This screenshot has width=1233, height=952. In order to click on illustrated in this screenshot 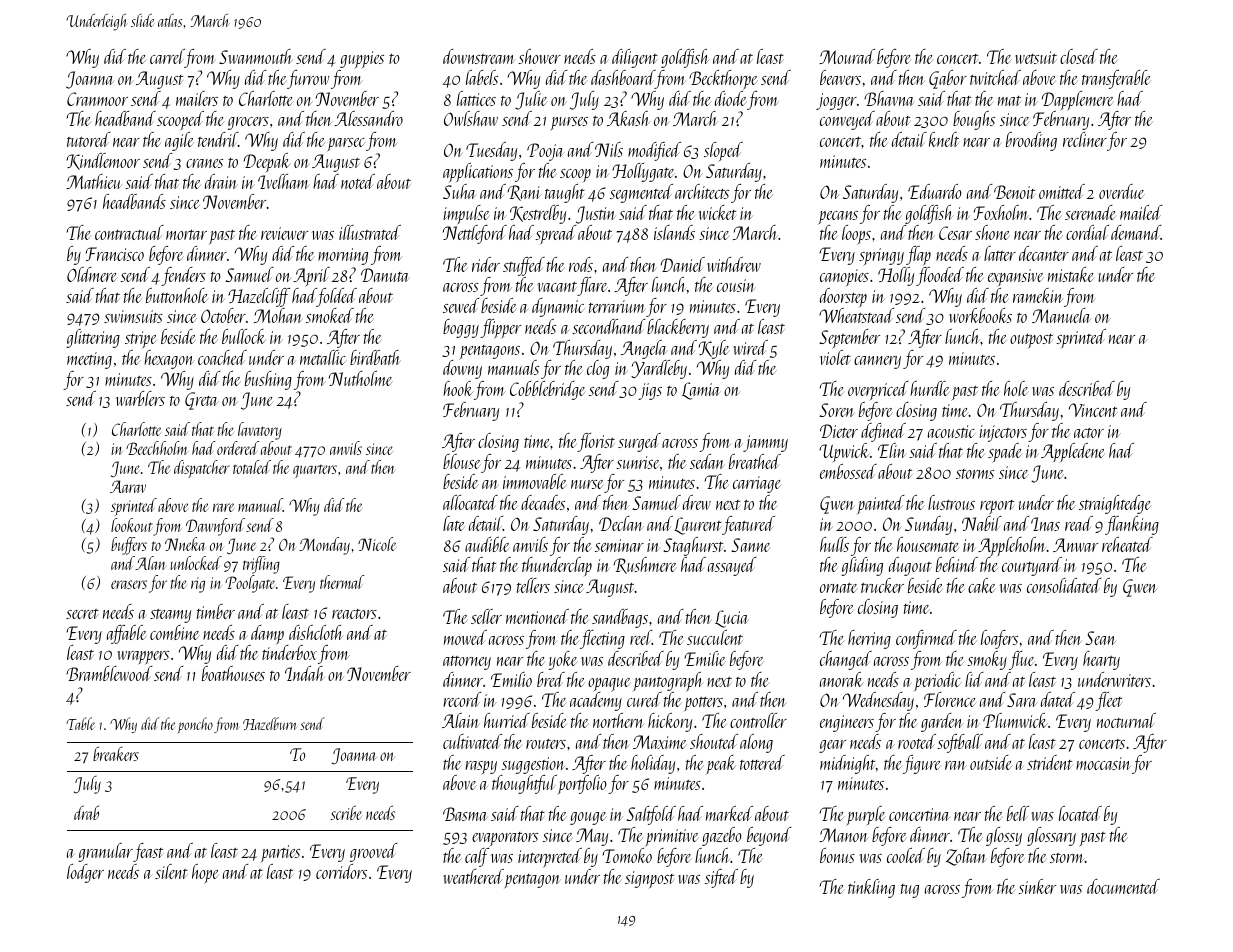, I will do `click(370, 232)`.
